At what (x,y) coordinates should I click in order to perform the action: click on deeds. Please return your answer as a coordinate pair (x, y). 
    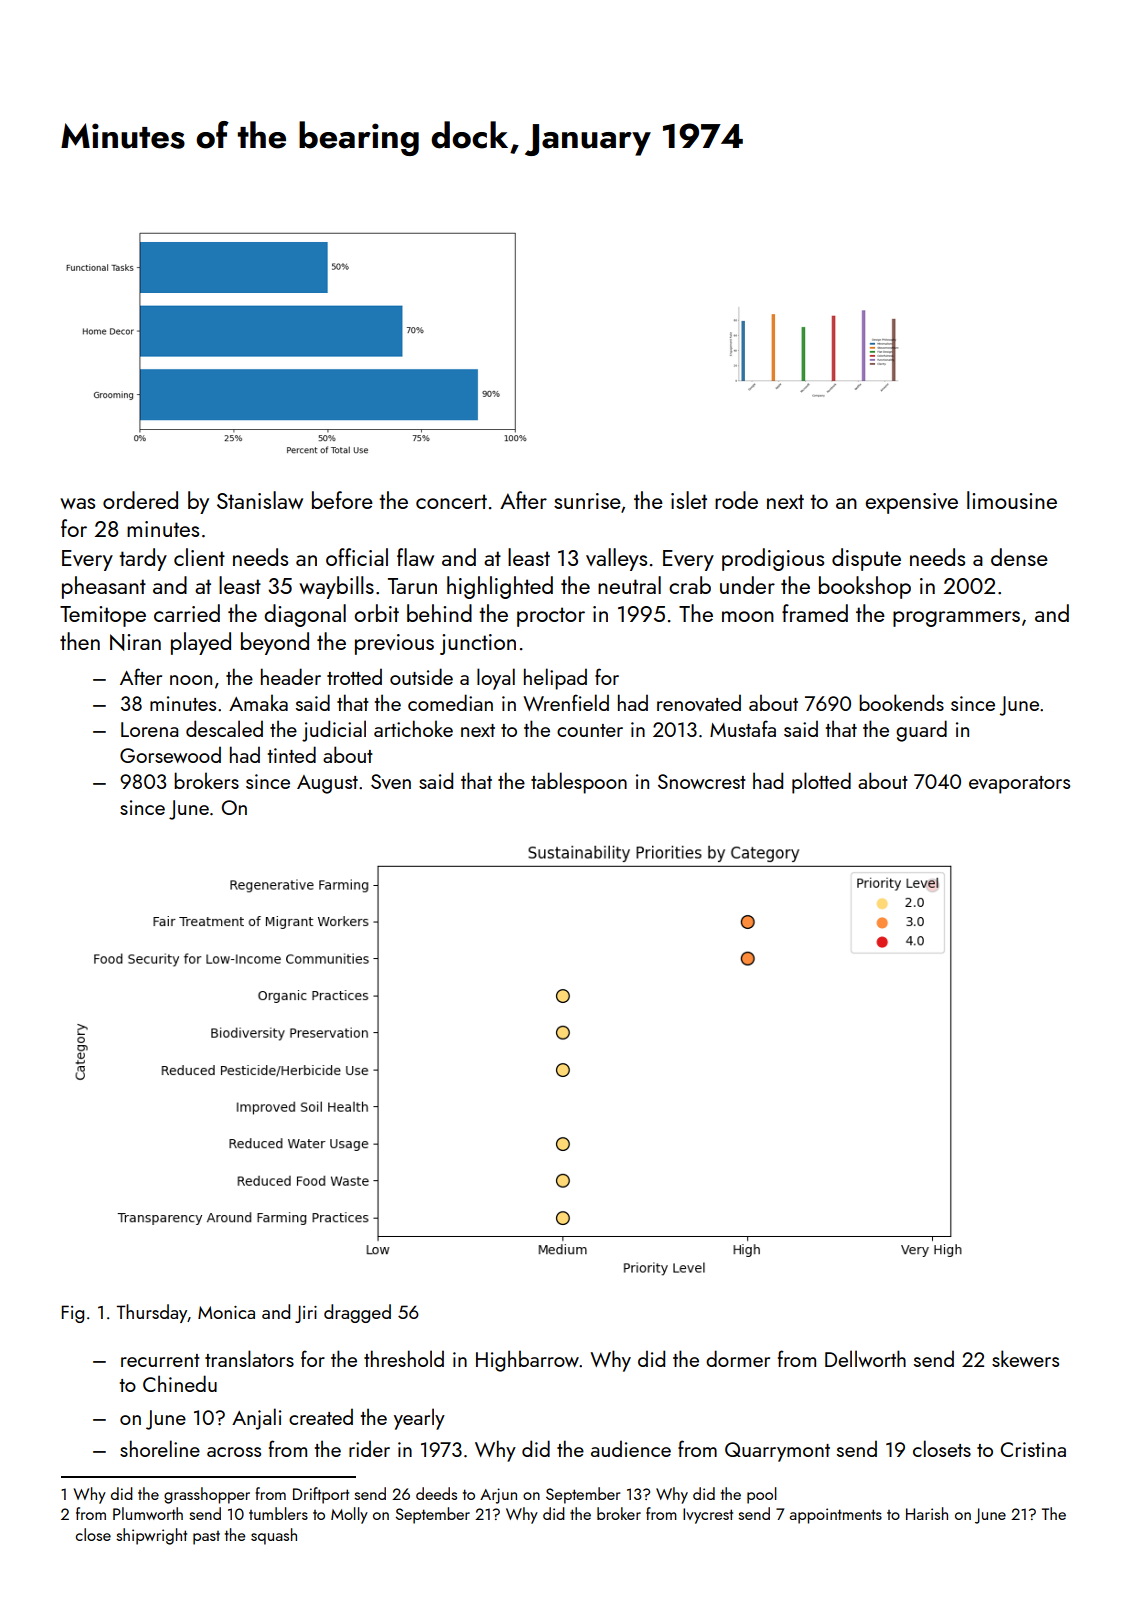
    Looking at the image, I should click on (436, 1493).
